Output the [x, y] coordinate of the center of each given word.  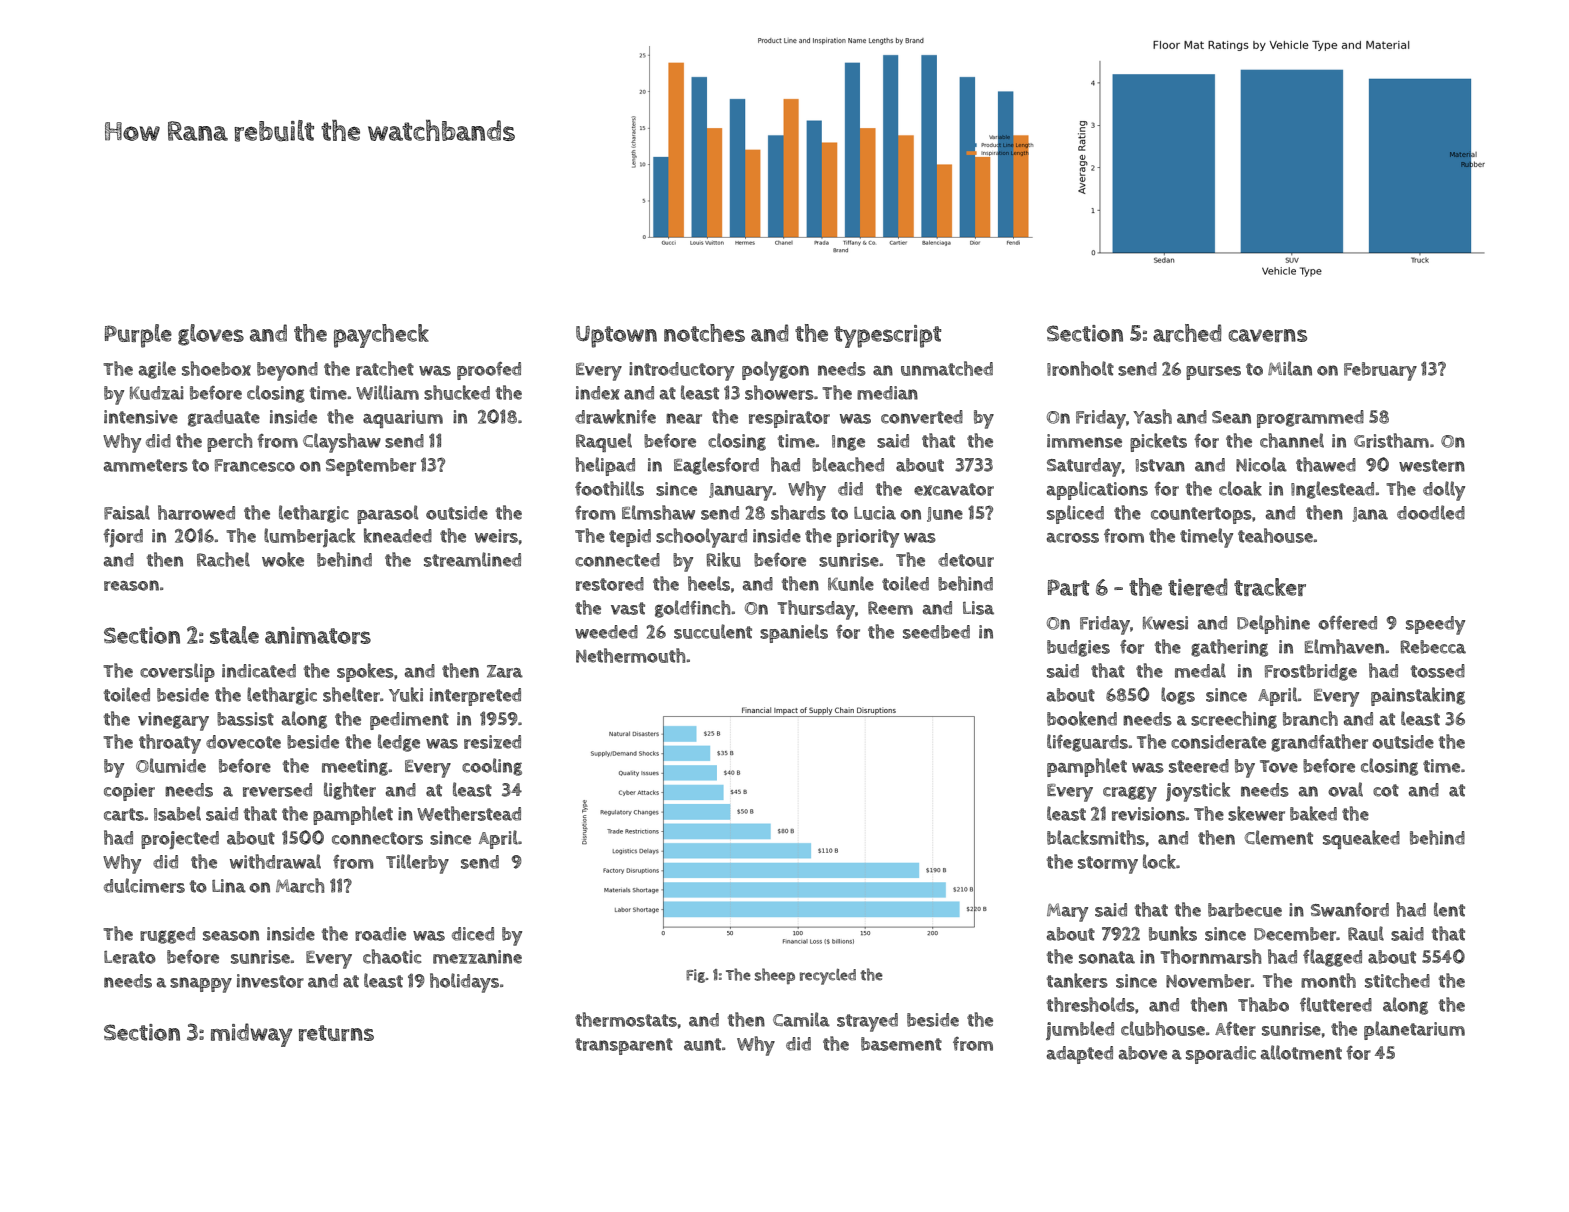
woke [283, 559]
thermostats [626, 1019]
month [1328, 980]
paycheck [381, 336]
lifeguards [1087, 743]
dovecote [243, 742]
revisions [1148, 814]
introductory [681, 371]
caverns [1268, 335]
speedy [1435, 625]
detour [966, 560]
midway [252, 1035]
